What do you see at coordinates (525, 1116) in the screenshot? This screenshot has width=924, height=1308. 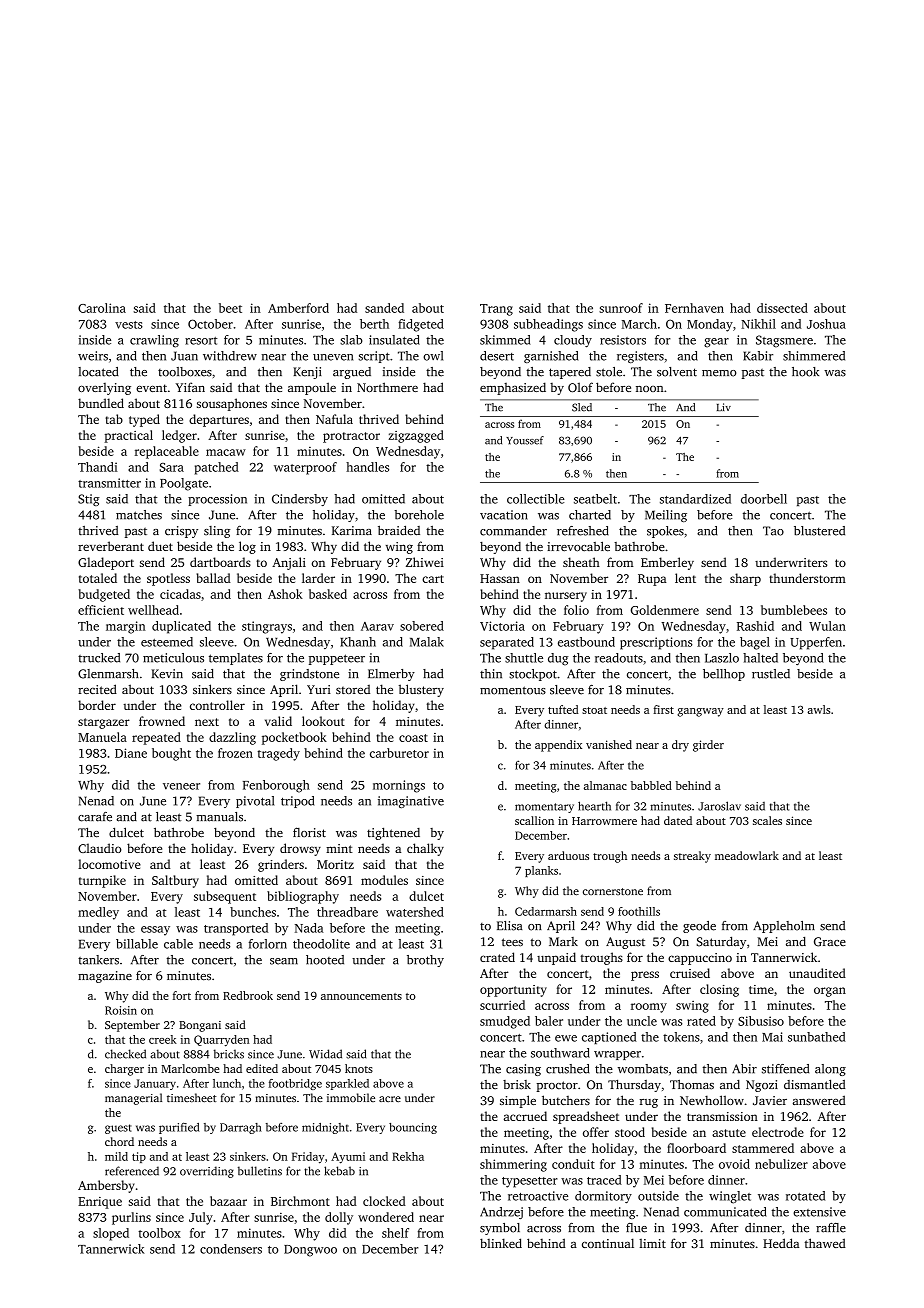 I see `accrued` at bounding box center [525, 1116].
